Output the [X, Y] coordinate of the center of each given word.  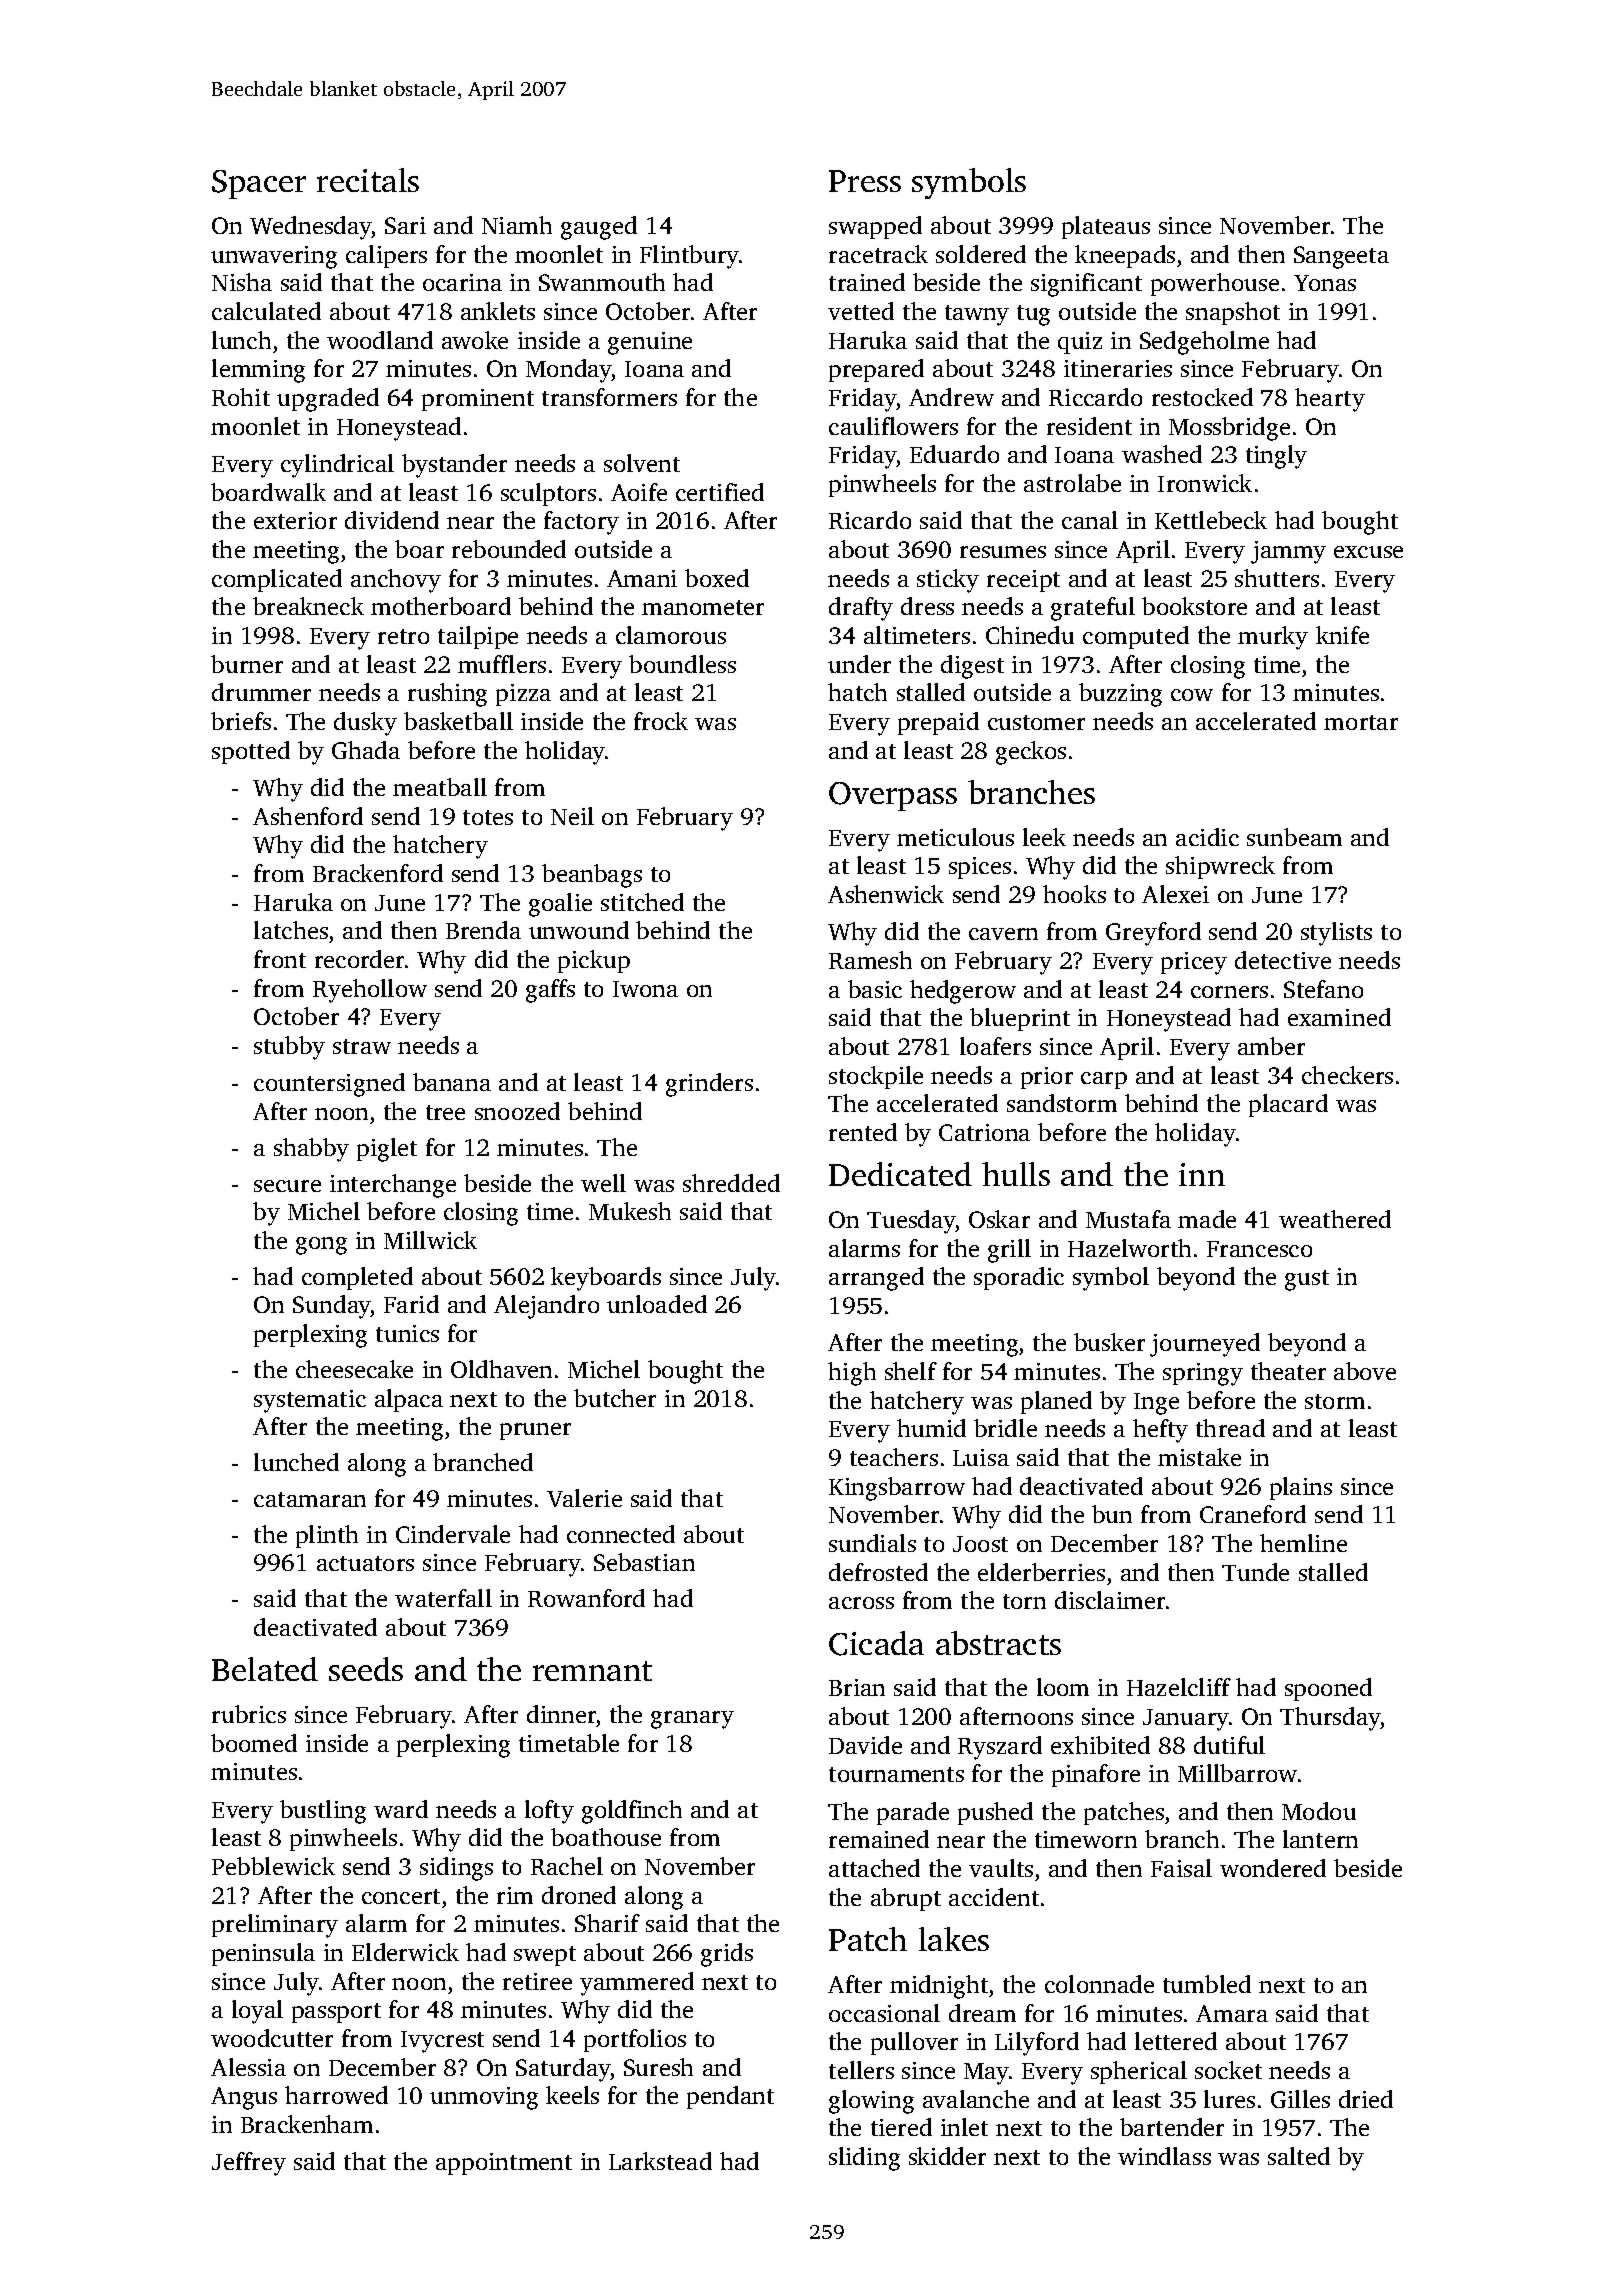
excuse [1368, 552]
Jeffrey [249, 2164]
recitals [368, 180]
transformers [609, 397]
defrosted [878, 1572]
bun [1112, 1514]
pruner [535, 1431]
